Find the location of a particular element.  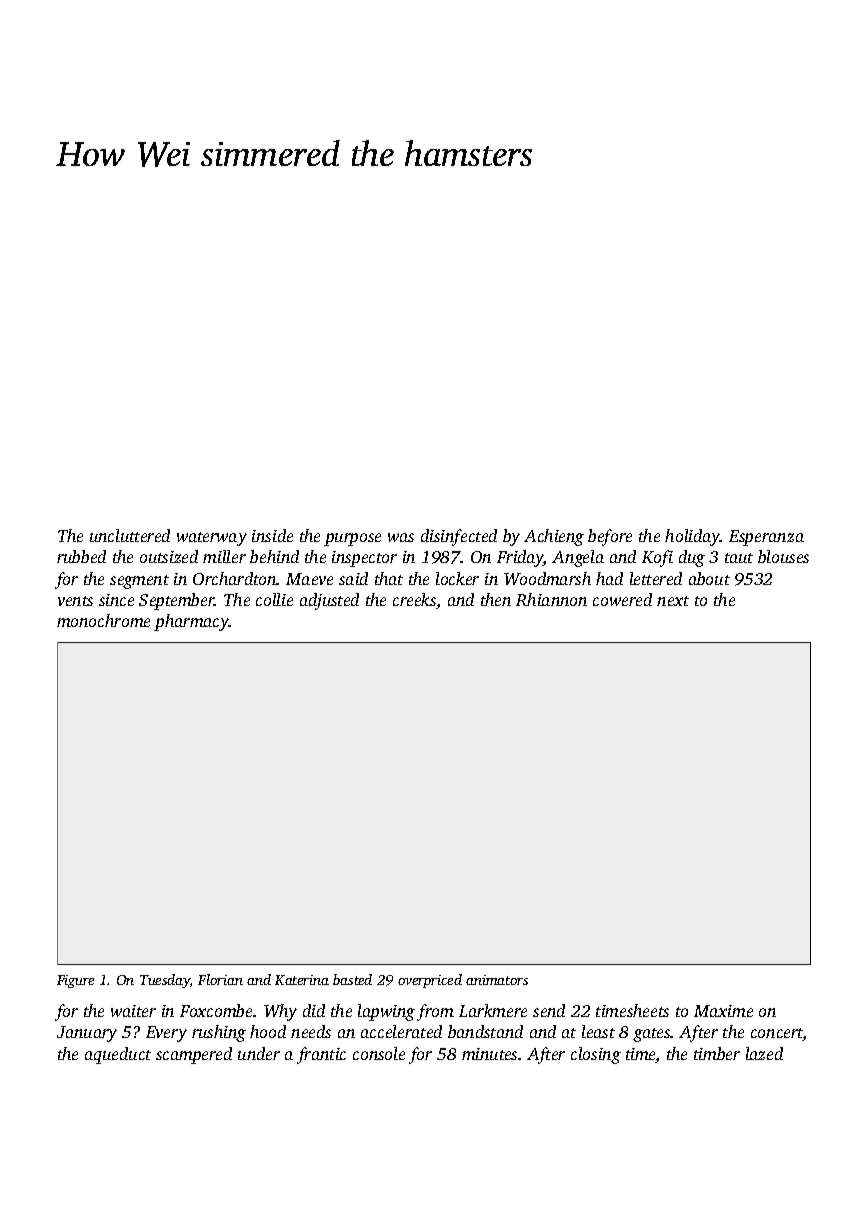

blouses is located at coordinates (783, 556).
